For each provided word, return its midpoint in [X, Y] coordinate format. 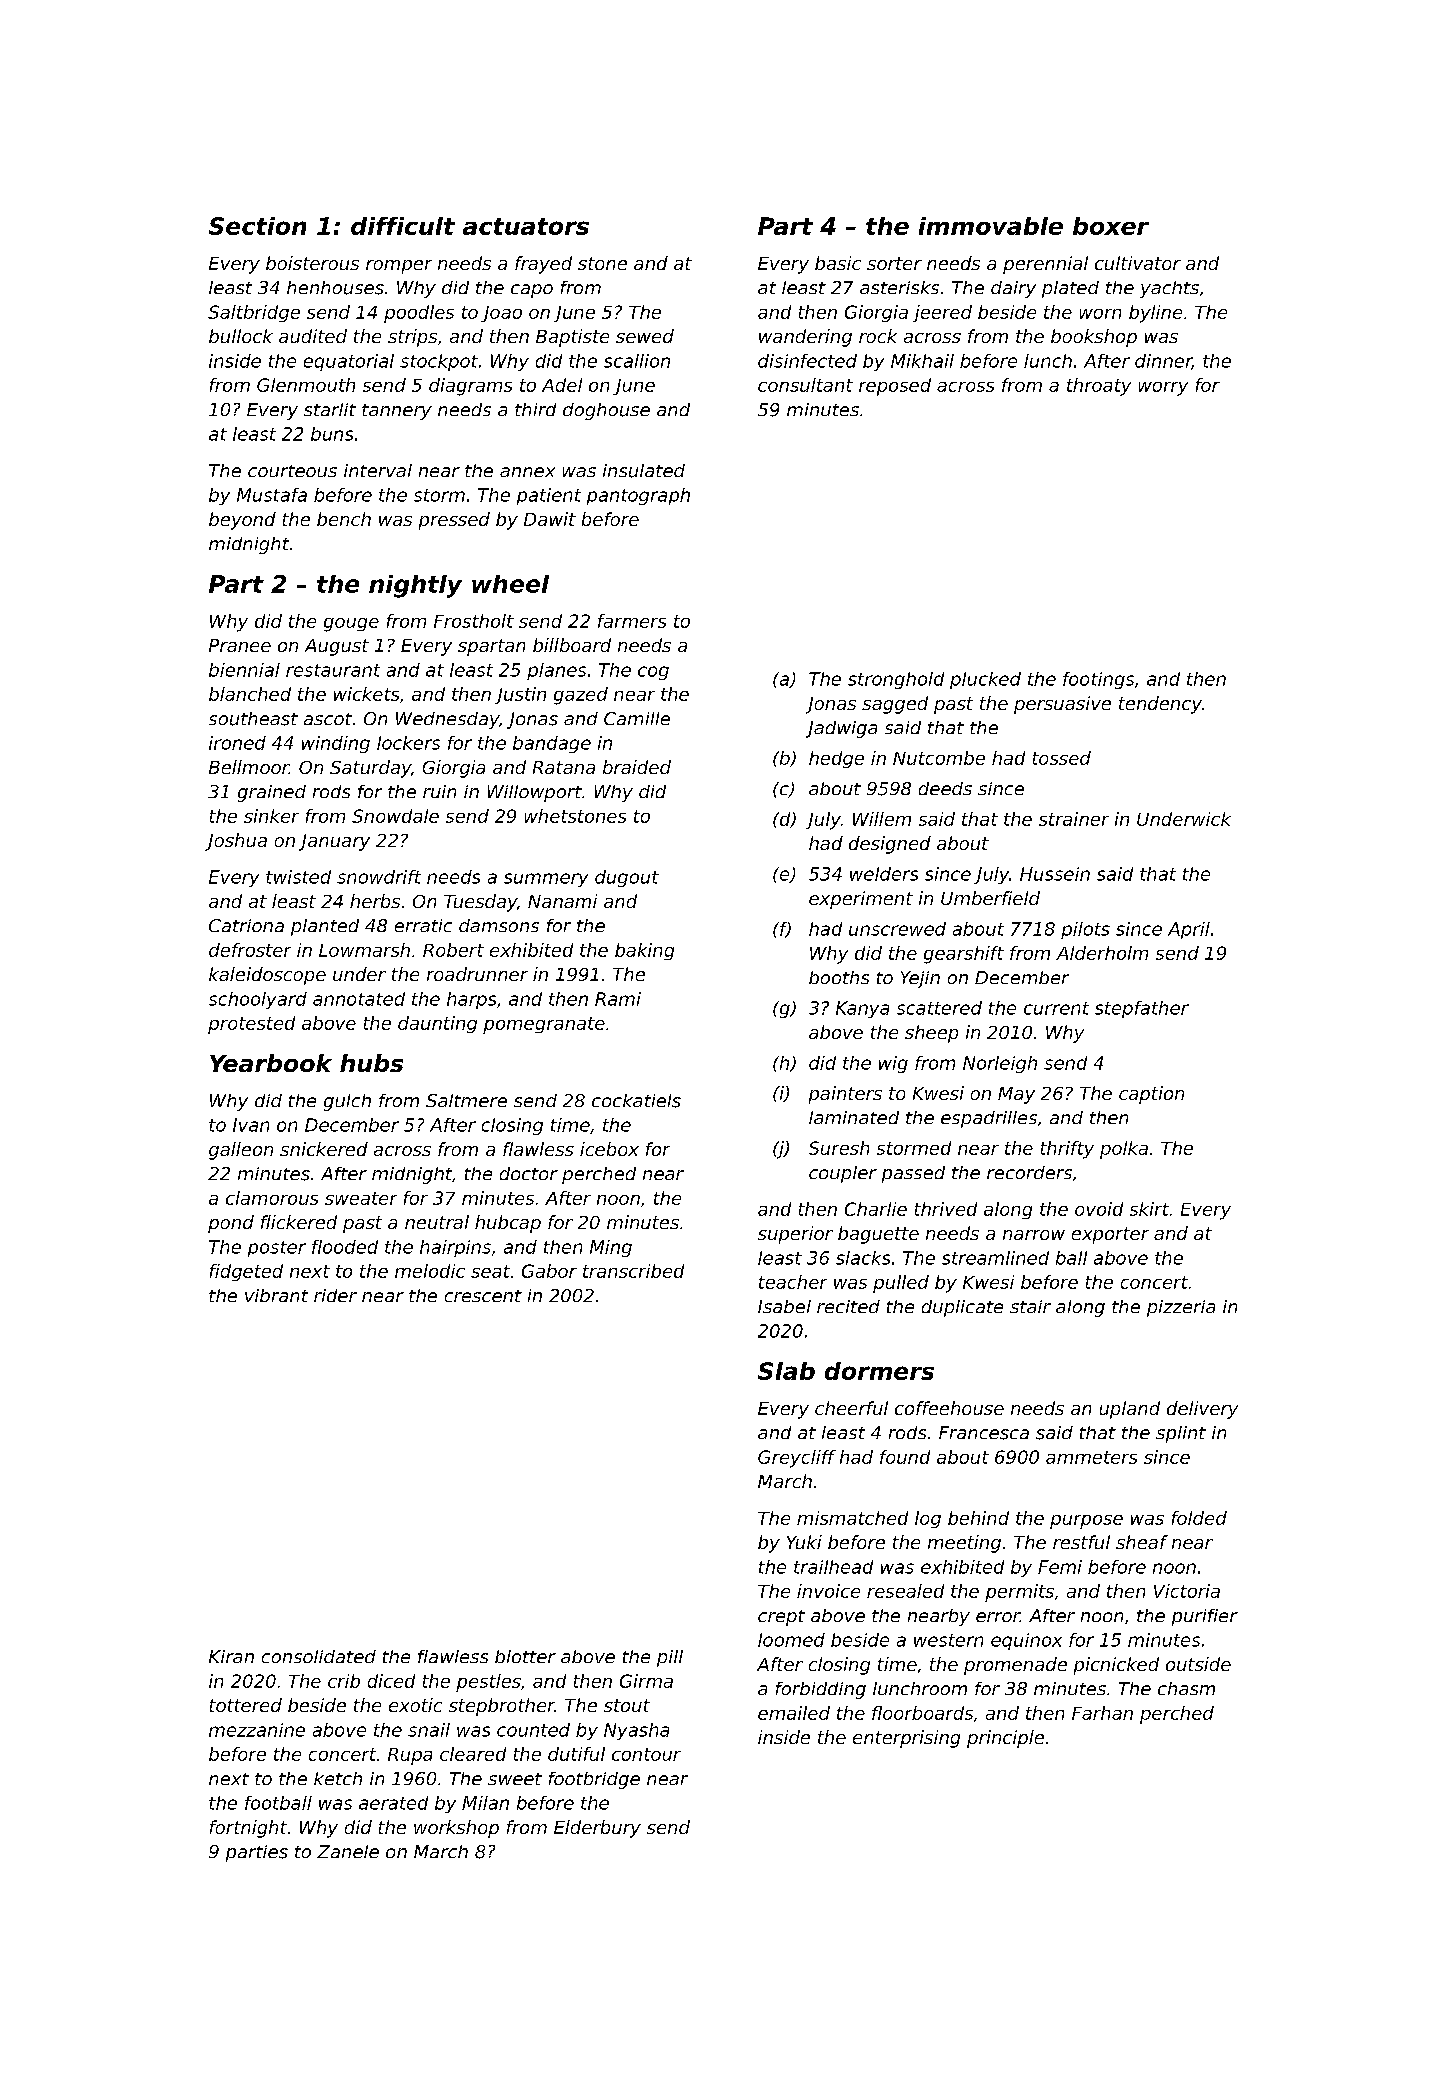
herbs [375, 901]
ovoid [1099, 1209]
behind [978, 1518]
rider [335, 1295]
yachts [1169, 289]
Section [257, 226]
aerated [393, 1803]
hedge [836, 759]
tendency [1160, 705]
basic [838, 263]
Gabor [549, 1271]
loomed [791, 1640]
